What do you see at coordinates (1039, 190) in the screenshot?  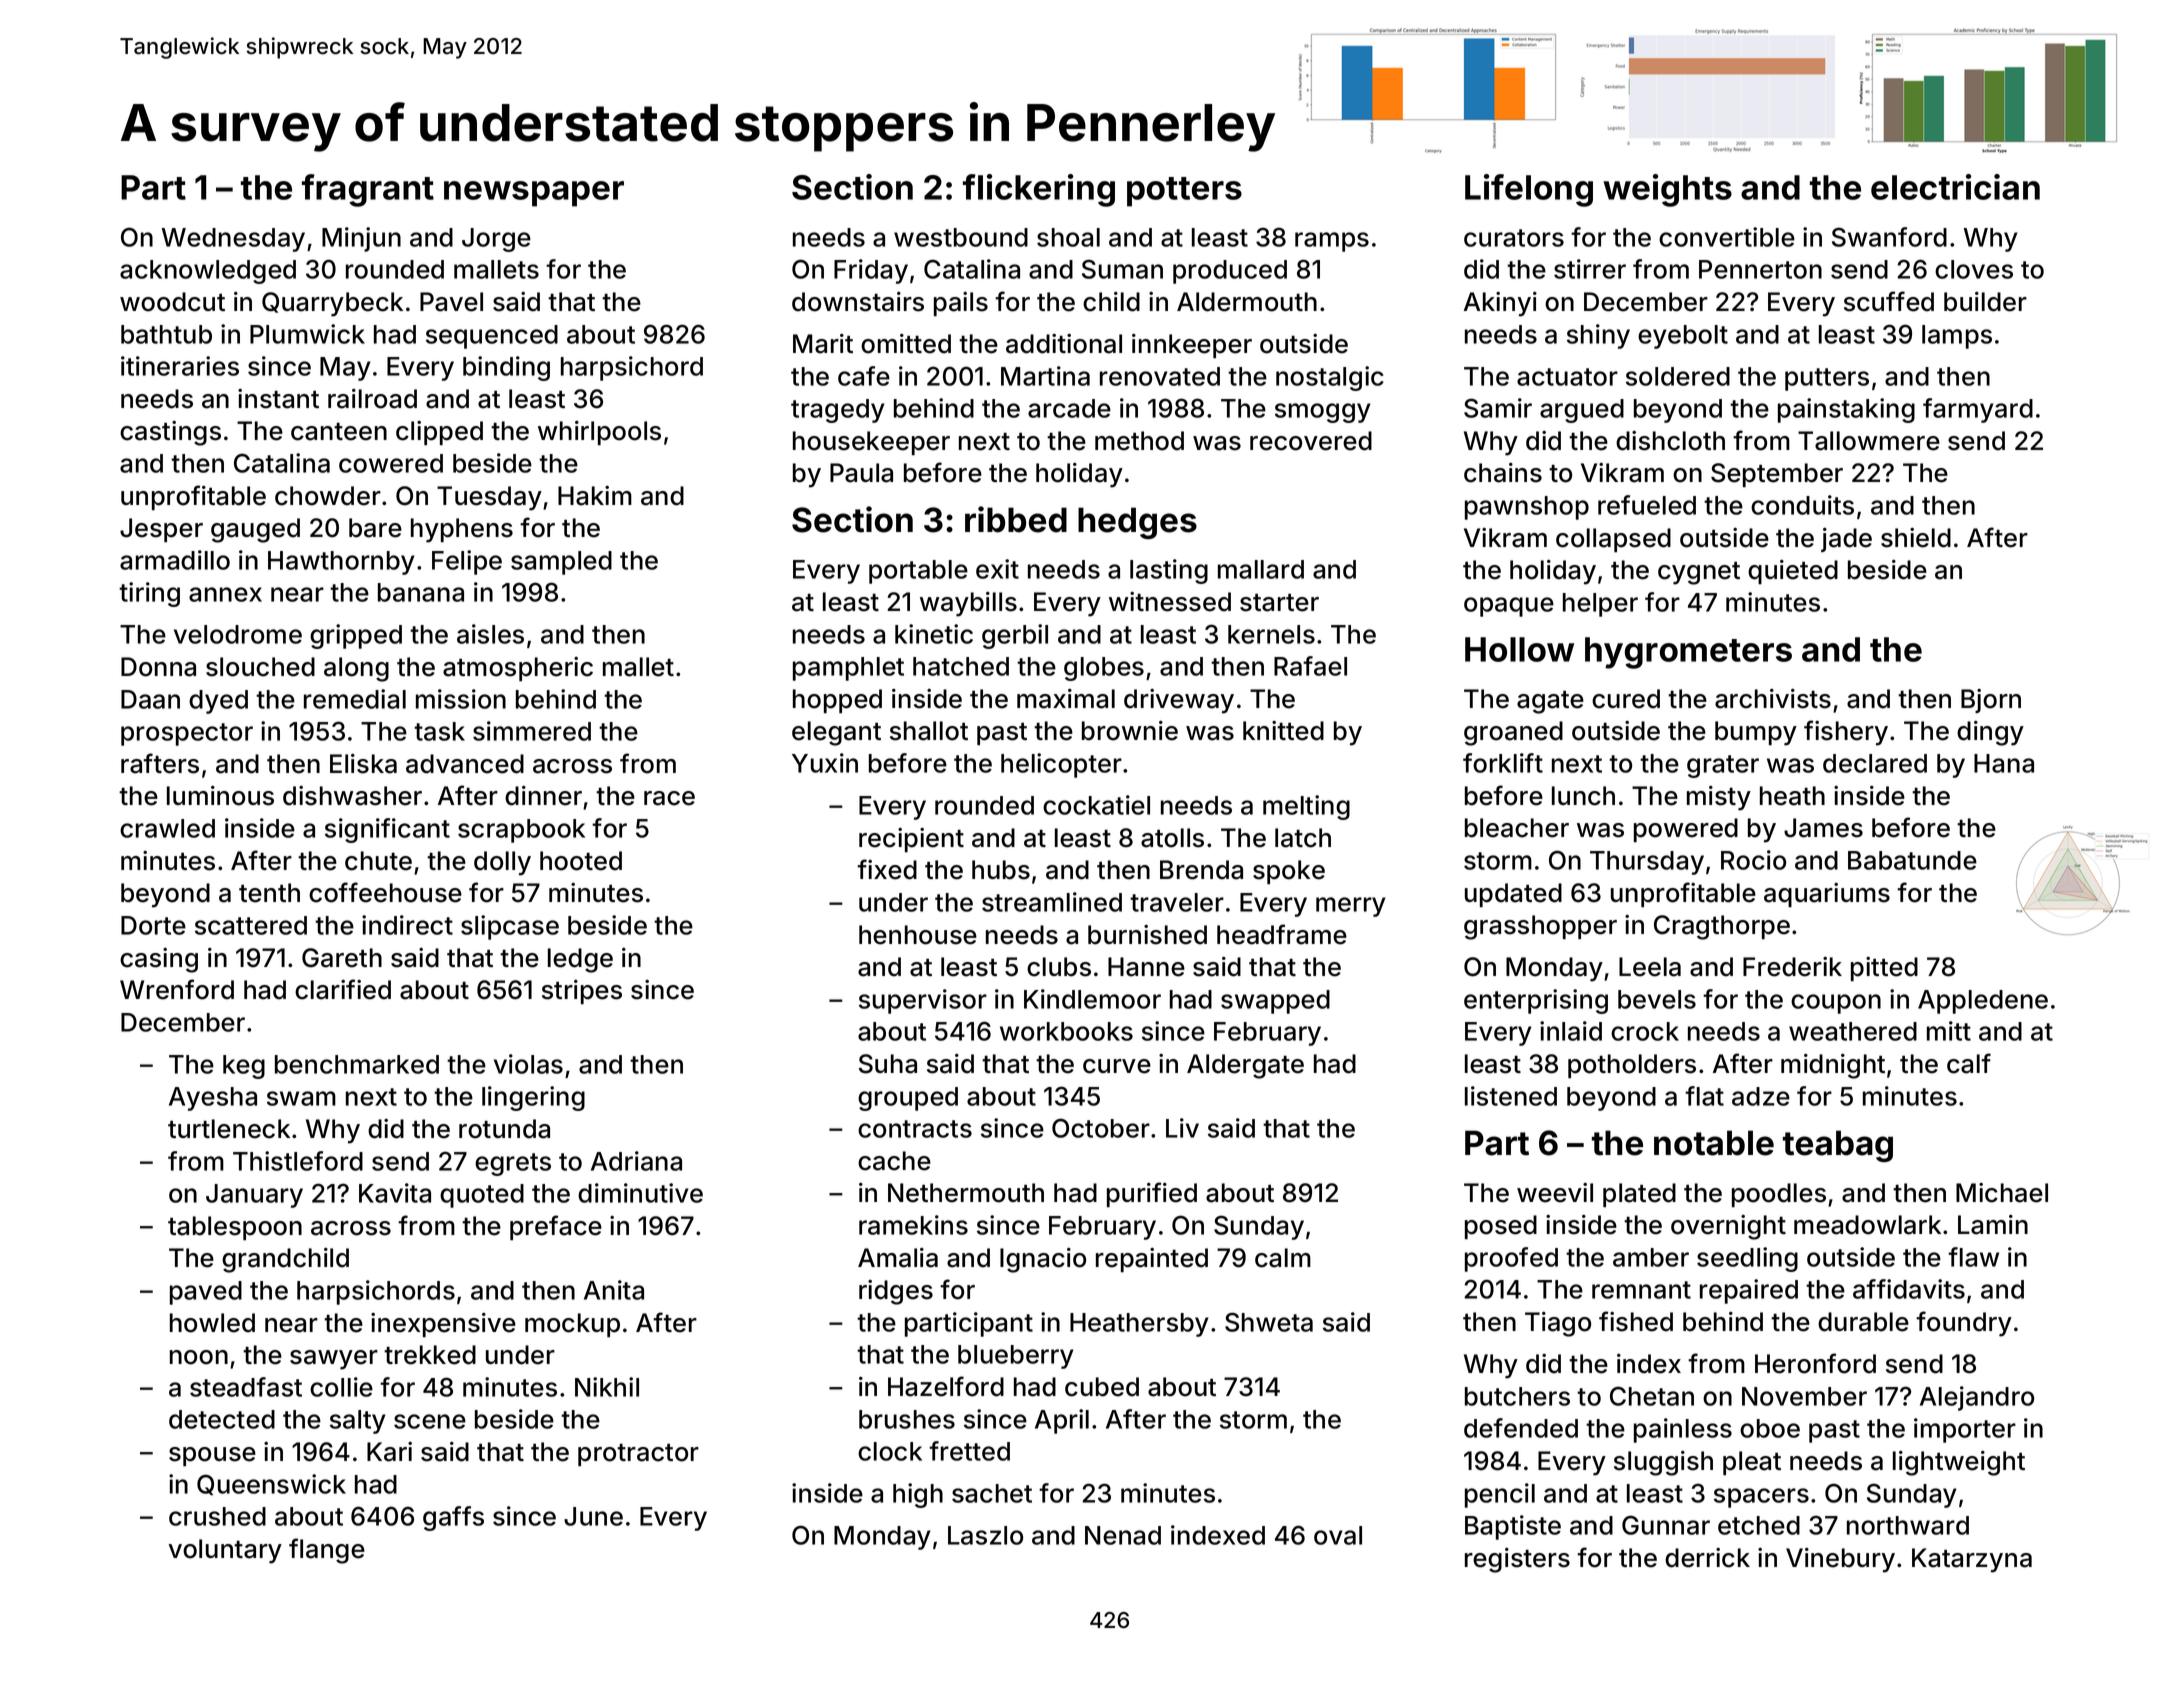 I see `flickering` at bounding box center [1039, 190].
